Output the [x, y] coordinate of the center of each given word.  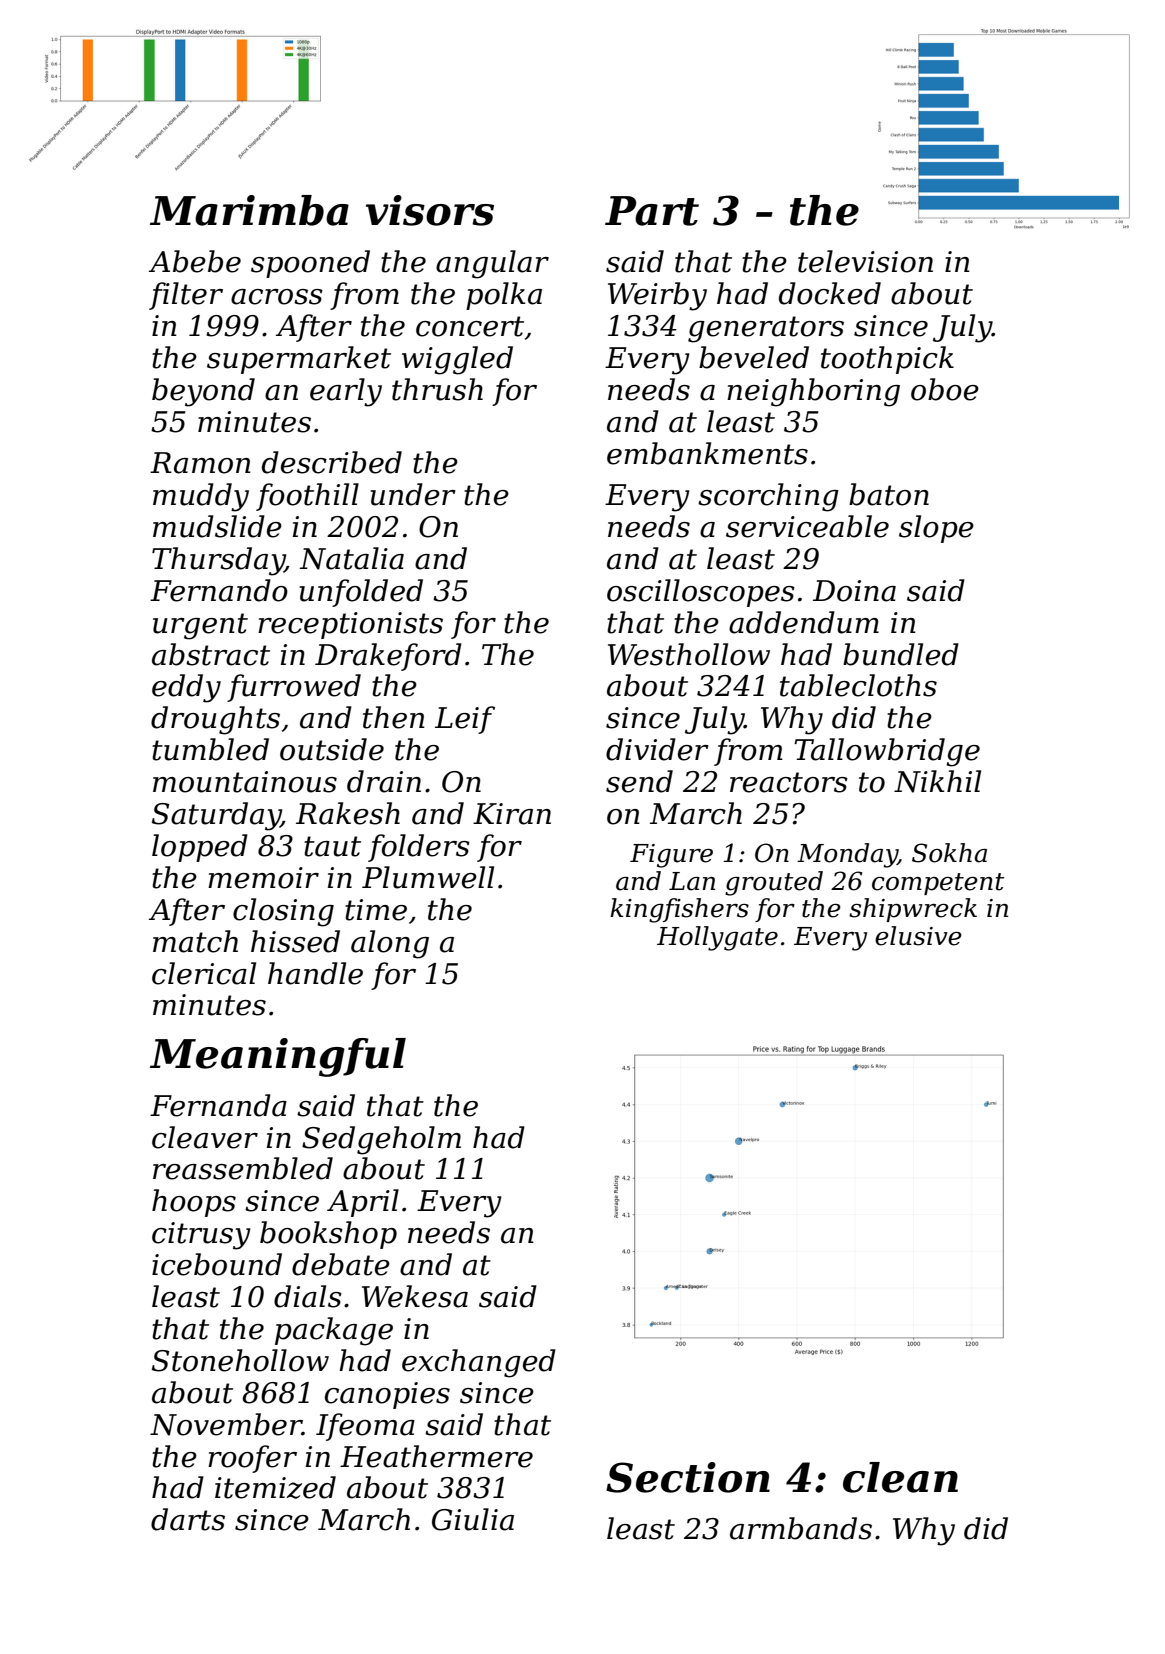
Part [652, 211]
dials [308, 1296]
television [865, 261]
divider [657, 749]
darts [188, 1519]
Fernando [219, 590]
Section [688, 1477]
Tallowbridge [887, 752]
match [195, 941]
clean [900, 1477]
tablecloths [858, 685]
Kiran [512, 814]
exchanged [479, 1363]
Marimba [249, 210]
